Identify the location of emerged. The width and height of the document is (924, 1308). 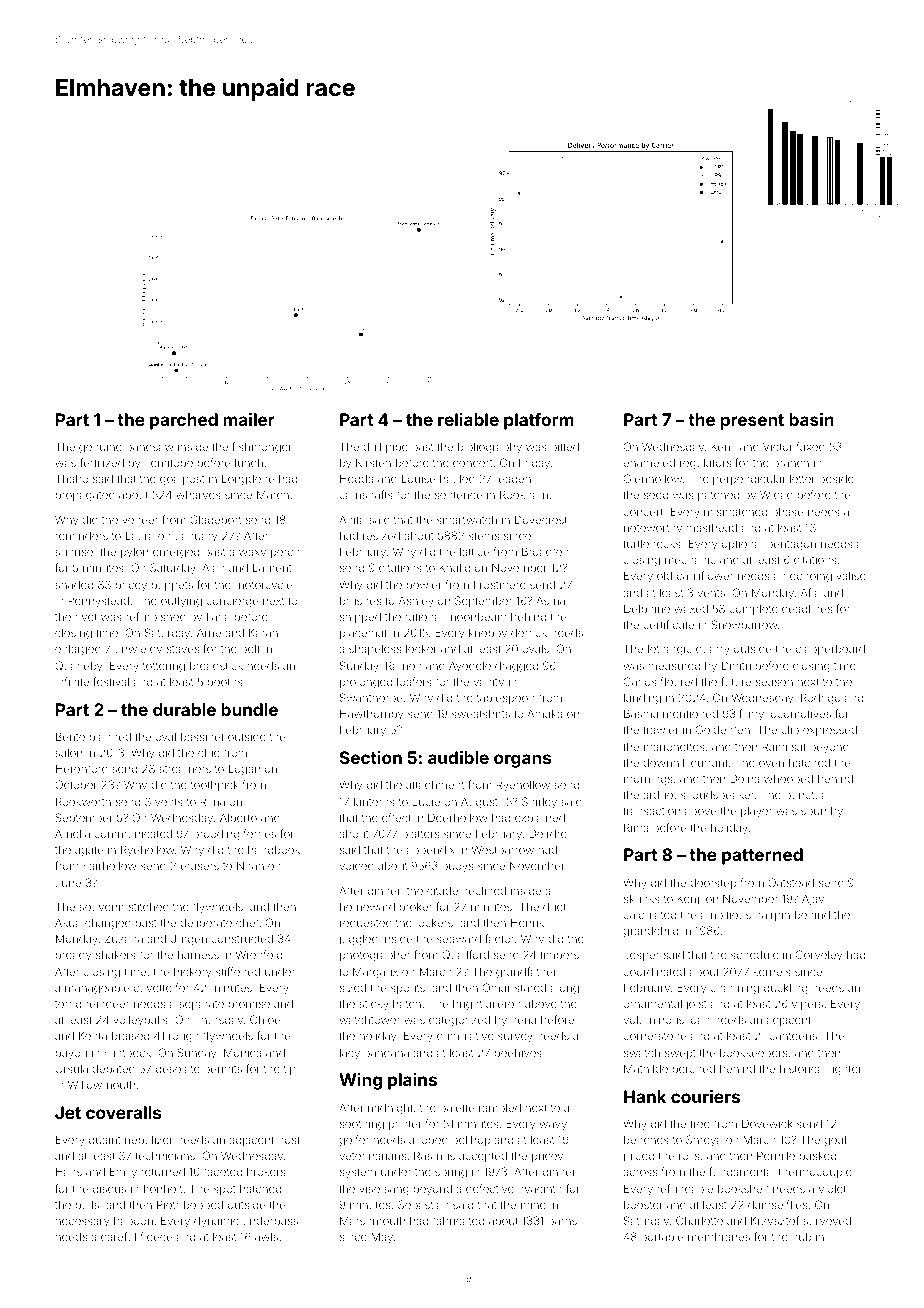
(176, 553).
